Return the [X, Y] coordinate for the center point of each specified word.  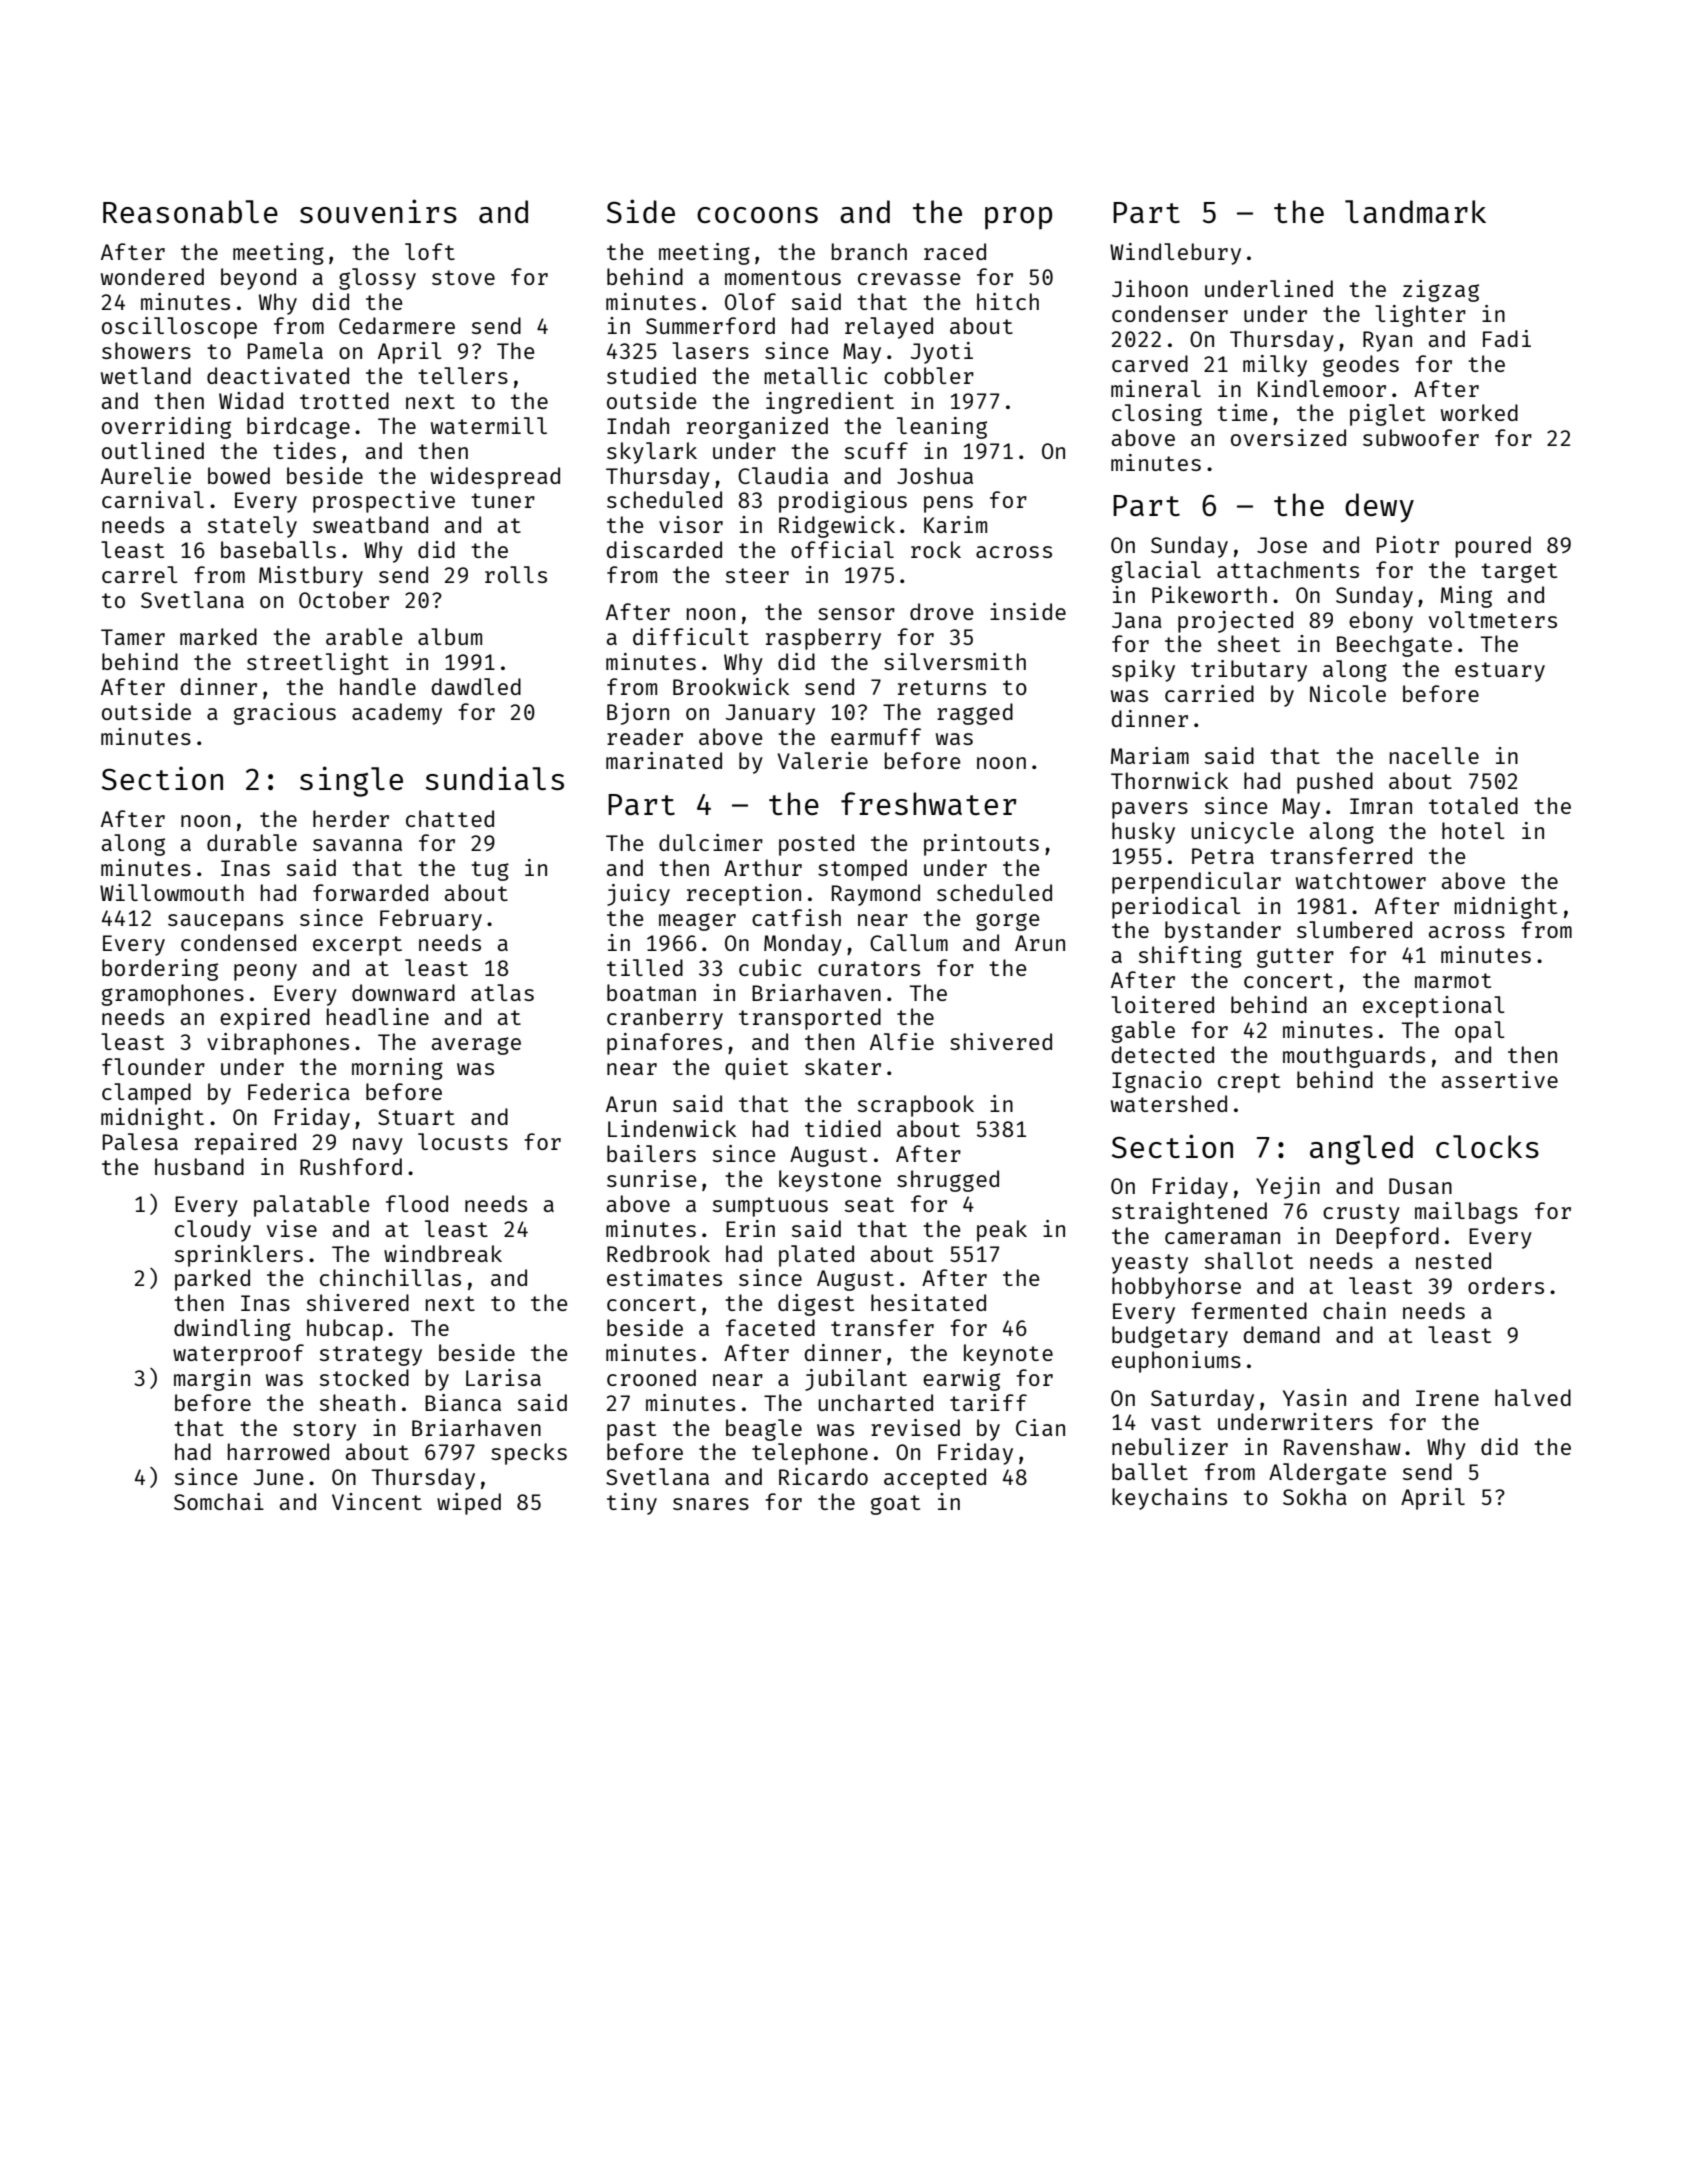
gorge [1007, 922]
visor [691, 524]
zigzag [1441, 291]
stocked [364, 1377]
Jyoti [942, 353]
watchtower [1361, 880]
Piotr [1408, 544]
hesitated [928, 1302]
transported [810, 1019]
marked [218, 636]
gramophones [173, 995]
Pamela [285, 350]
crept [1249, 1083]
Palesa [140, 1141]
